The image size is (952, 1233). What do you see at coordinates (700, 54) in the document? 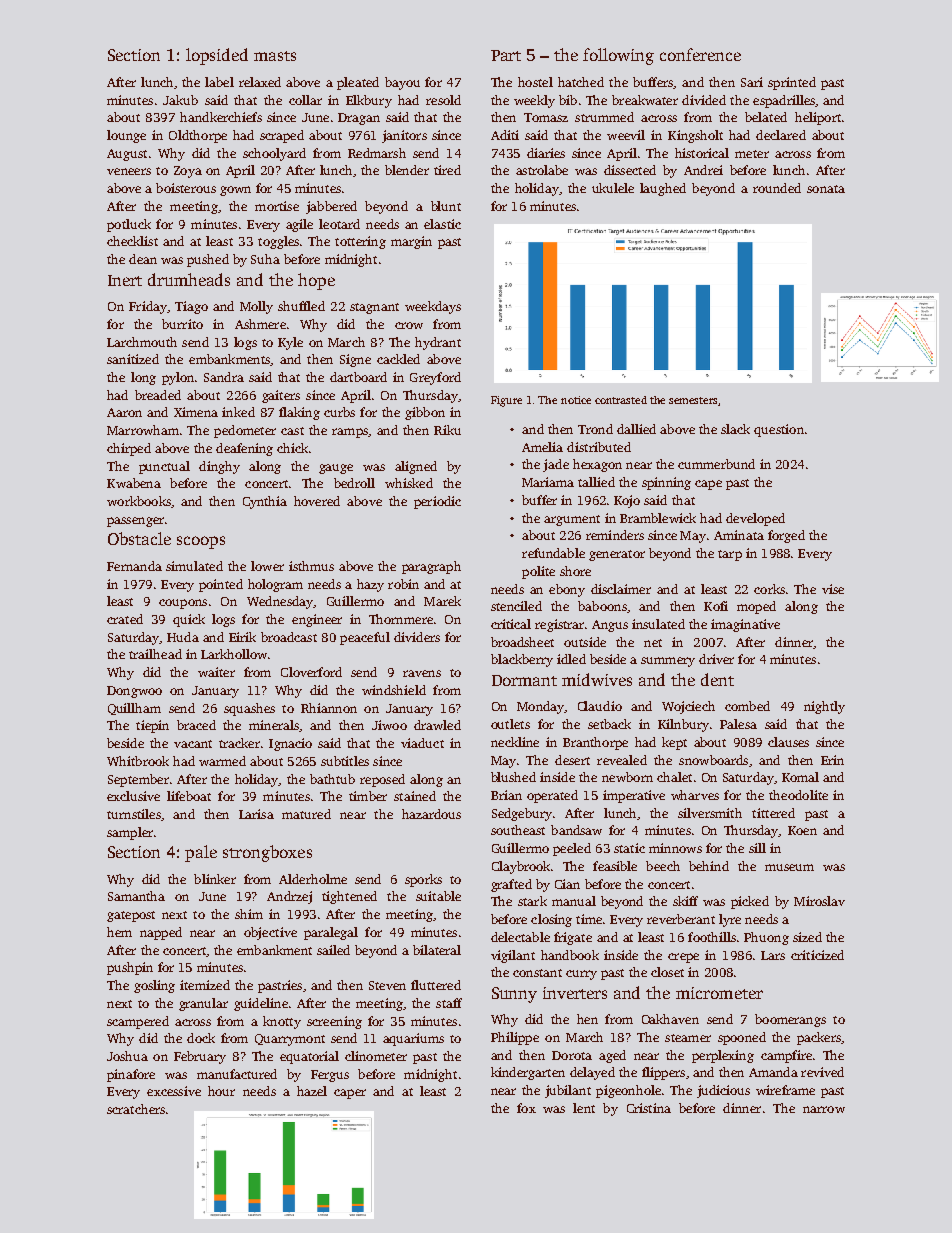
I see `conference` at bounding box center [700, 54].
